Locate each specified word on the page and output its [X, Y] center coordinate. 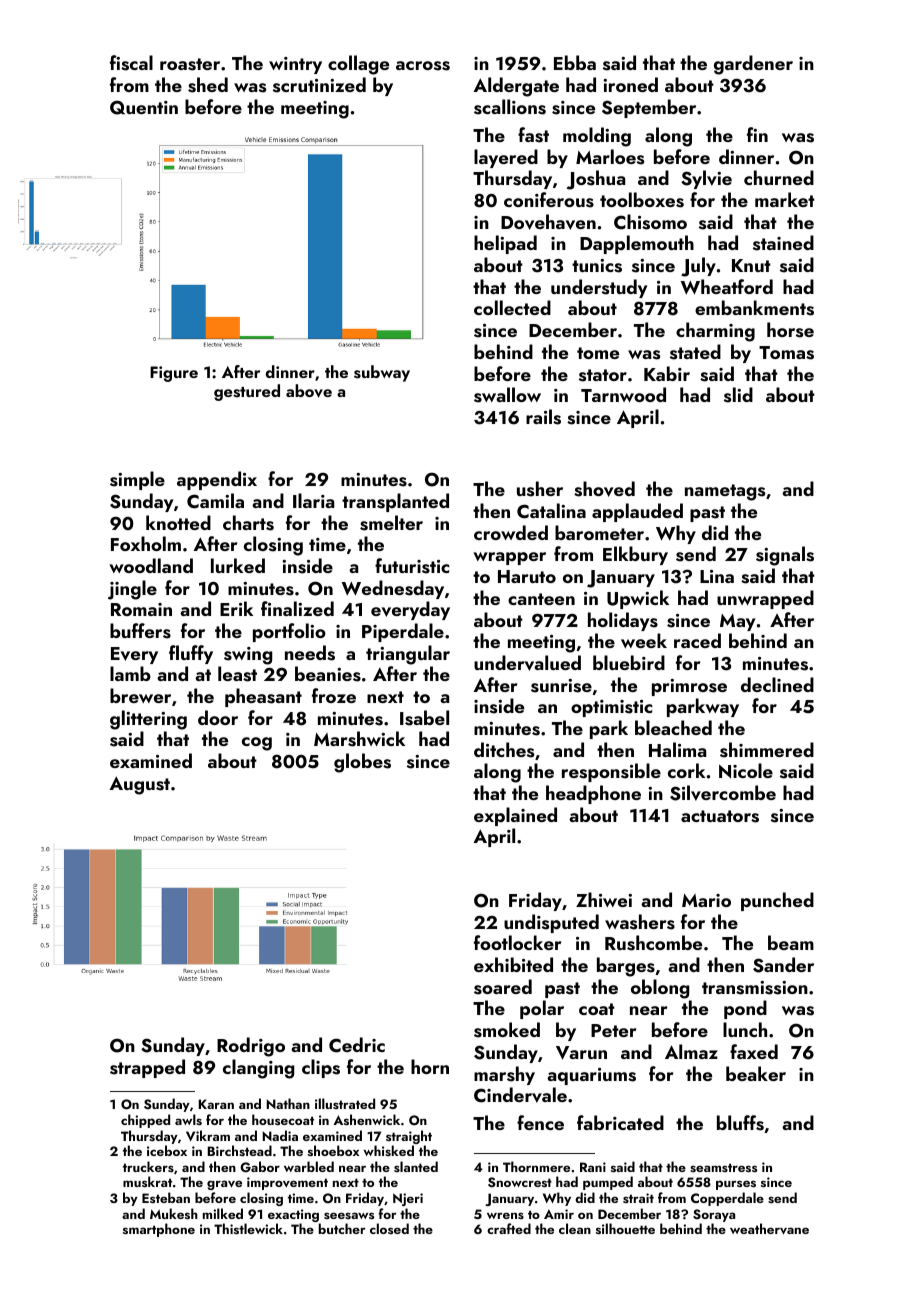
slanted [416, 1166]
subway [382, 373]
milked [223, 1213]
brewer [140, 695]
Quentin [144, 107]
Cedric [357, 1045]
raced [697, 640]
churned [779, 177]
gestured [247, 392]
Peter [614, 1030]
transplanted [395, 502]
